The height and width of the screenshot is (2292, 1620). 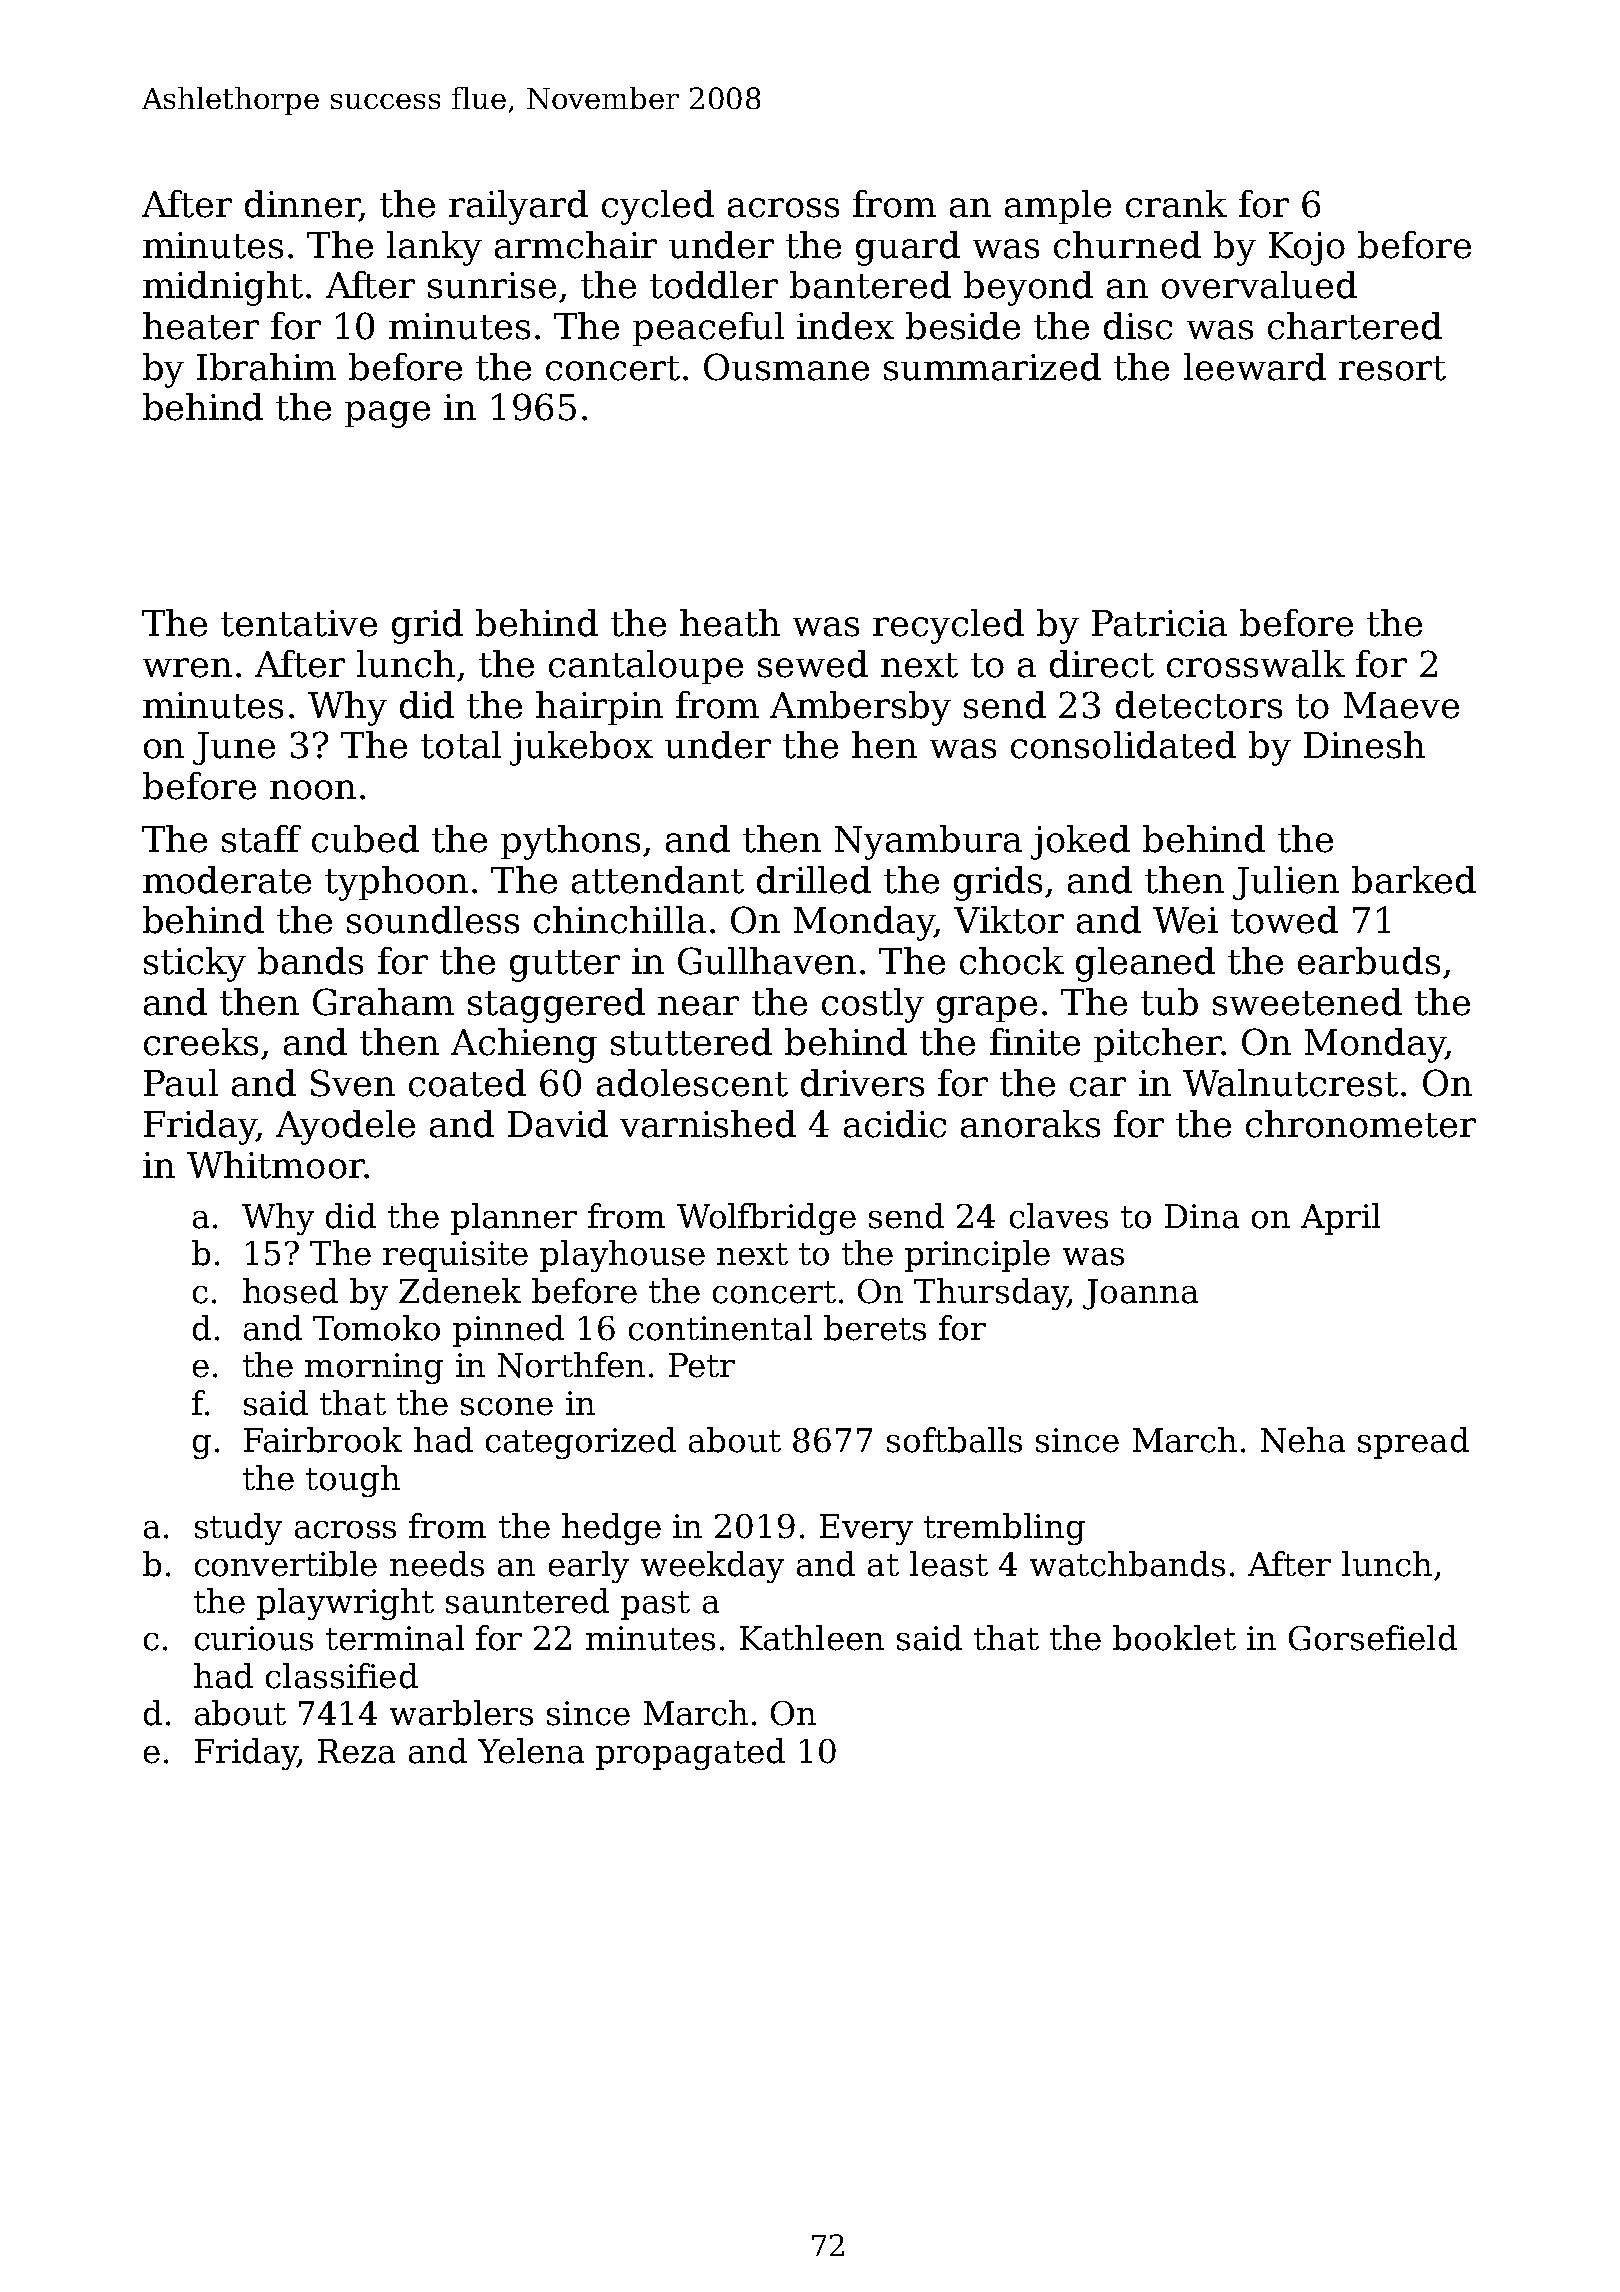 I want to click on peaceful, so click(x=708, y=329).
